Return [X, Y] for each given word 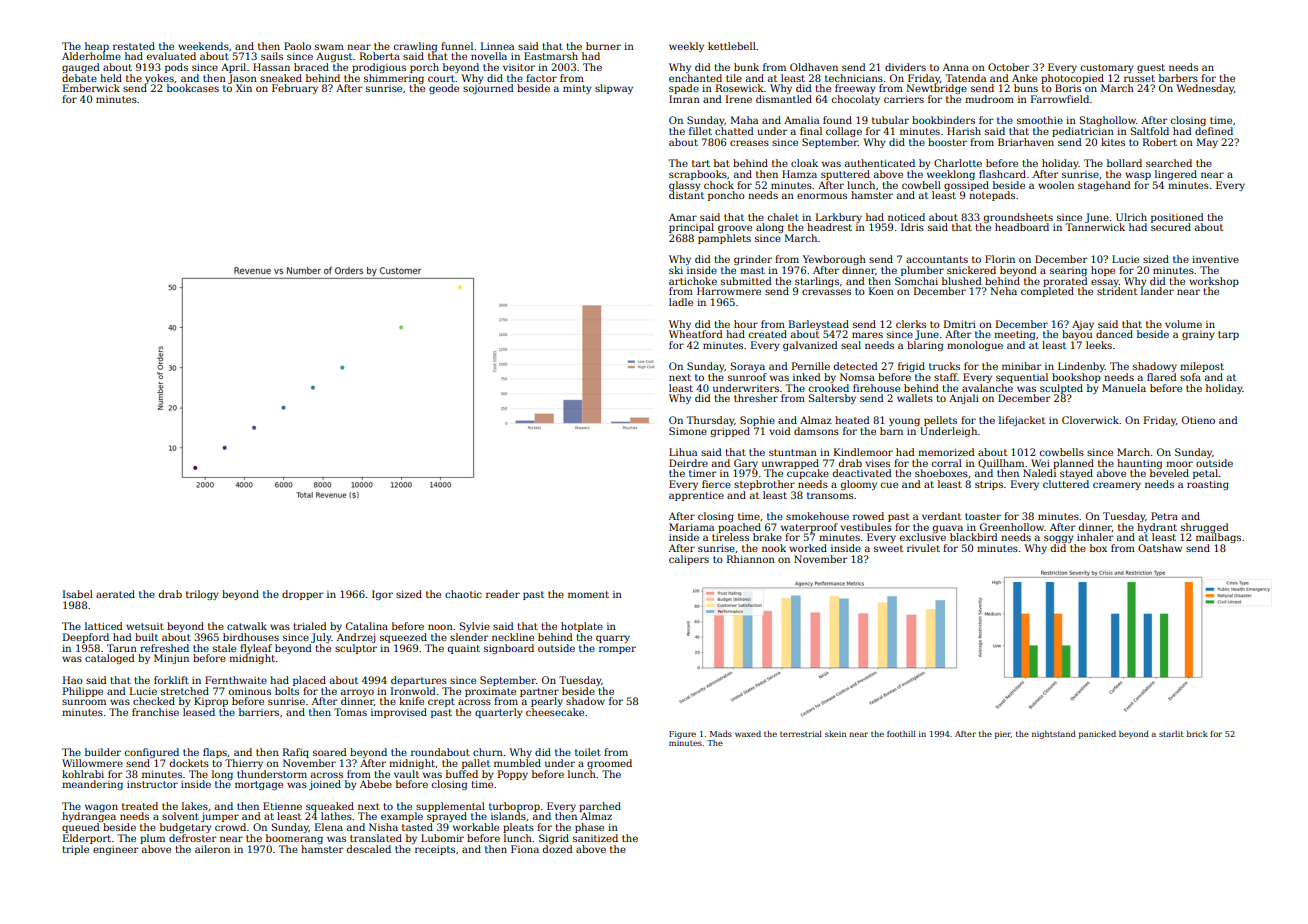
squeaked [330, 807]
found [837, 120]
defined [1214, 131]
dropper [302, 595]
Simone [688, 431]
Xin [244, 88]
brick [1197, 733]
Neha [1003, 291]
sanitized [595, 838]
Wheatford [696, 334]
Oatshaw [1160, 548]
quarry [613, 639]
